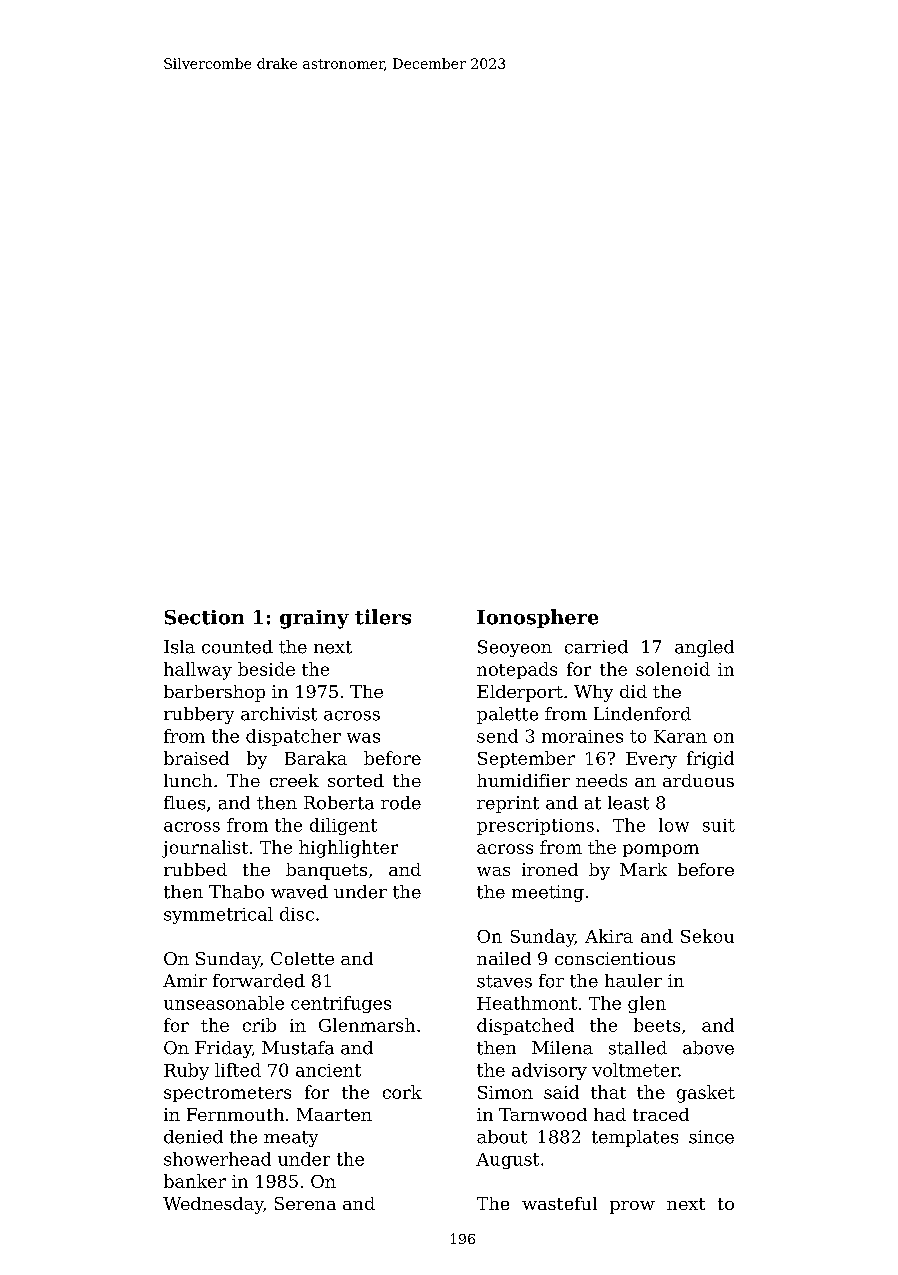 The width and height of the screenshot is (898, 1275). Describe the element at coordinates (707, 936) in the screenshot. I see `Sekou` at that location.
